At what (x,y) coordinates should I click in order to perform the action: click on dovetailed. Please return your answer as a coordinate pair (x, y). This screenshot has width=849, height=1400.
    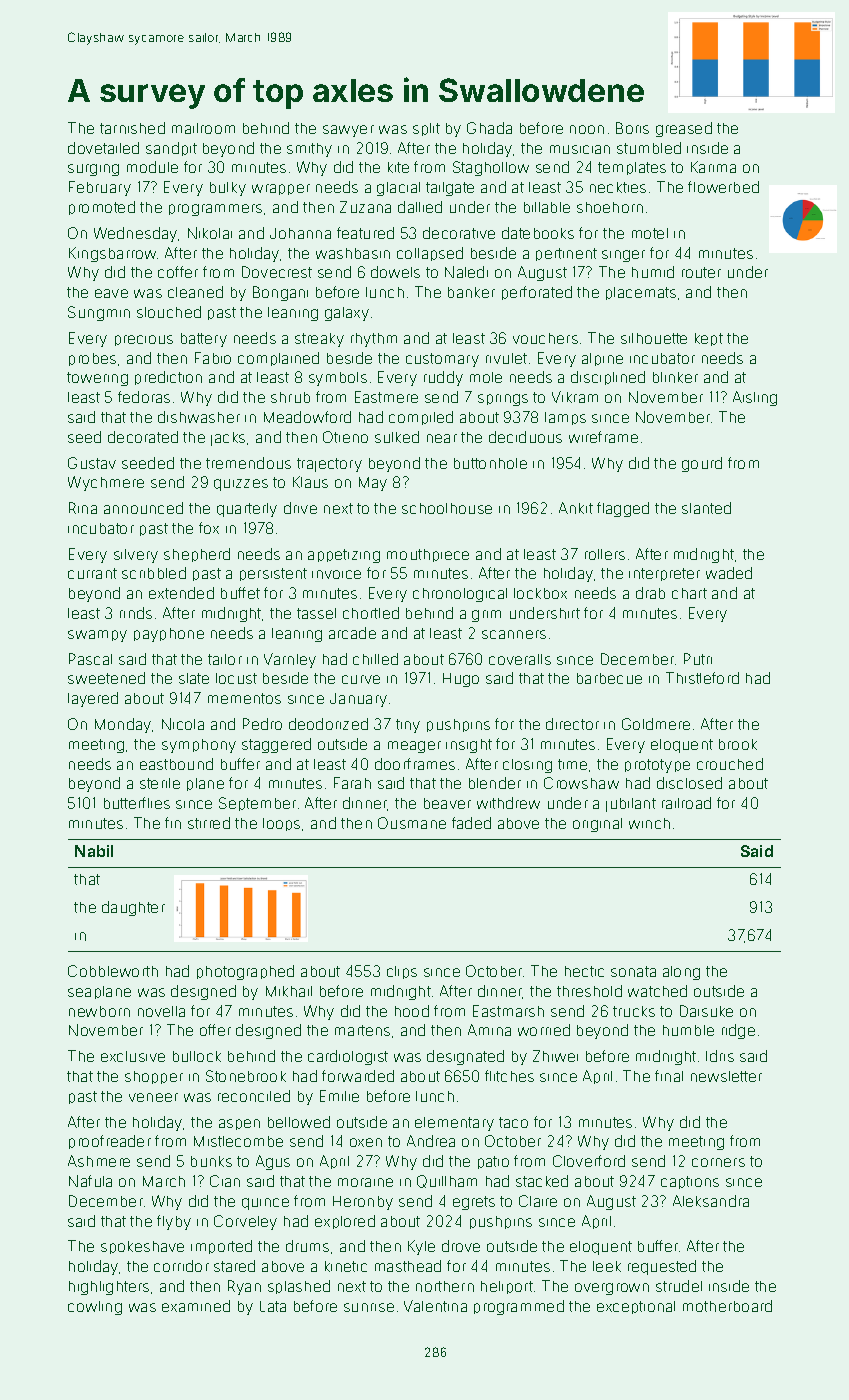
    Looking at the image, I should click on (103, 148).
